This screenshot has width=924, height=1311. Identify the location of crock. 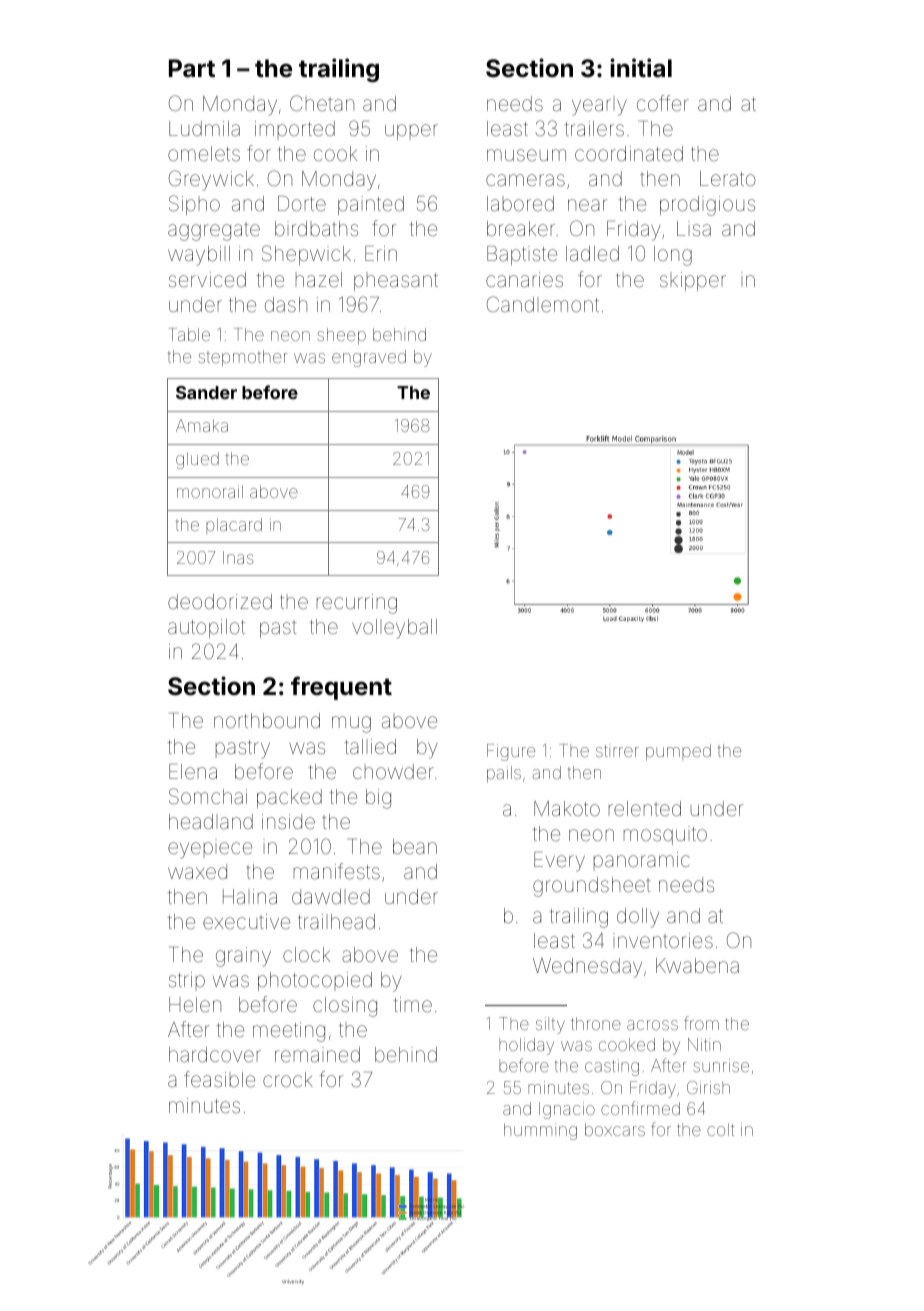
(288, 1079).
